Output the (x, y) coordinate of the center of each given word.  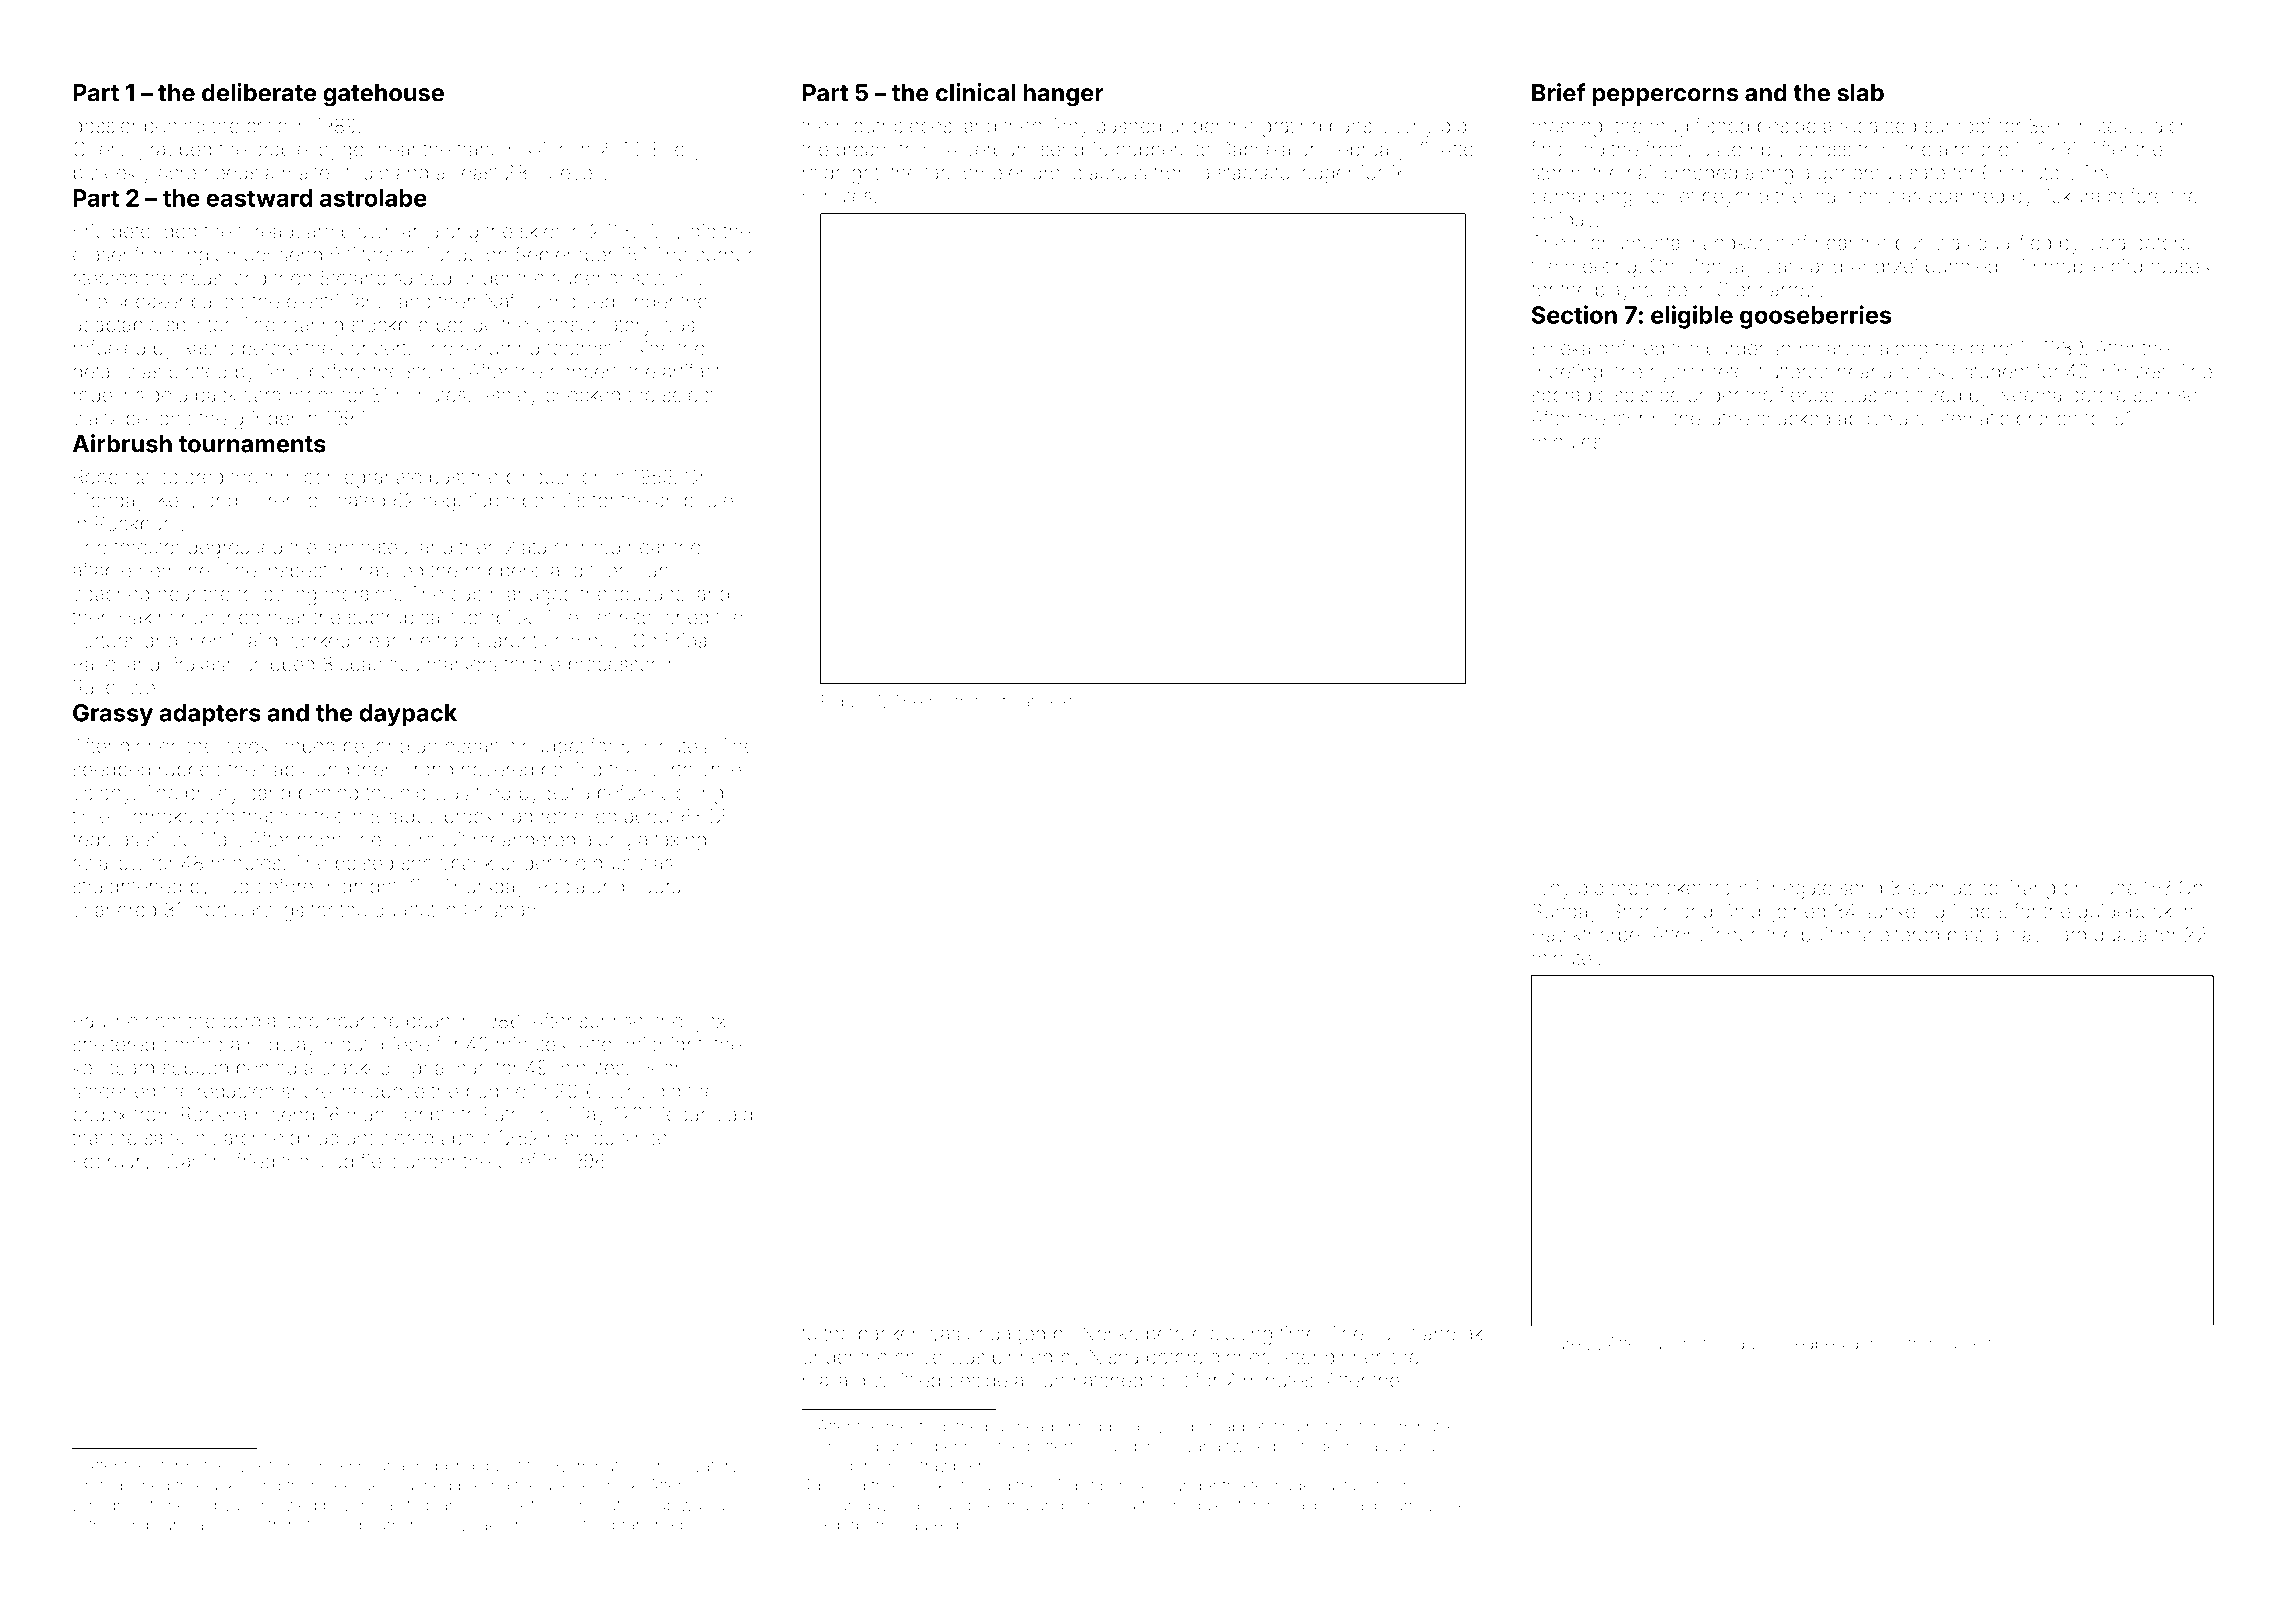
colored (190, 476)
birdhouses (2160, 266)
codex (100, 1114)
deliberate (259, 92)
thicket (1673, 887)
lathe (1729, 418)
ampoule (694, 502)
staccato (1254, 173)
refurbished (127, 1485)
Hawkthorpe (1586, 936)
